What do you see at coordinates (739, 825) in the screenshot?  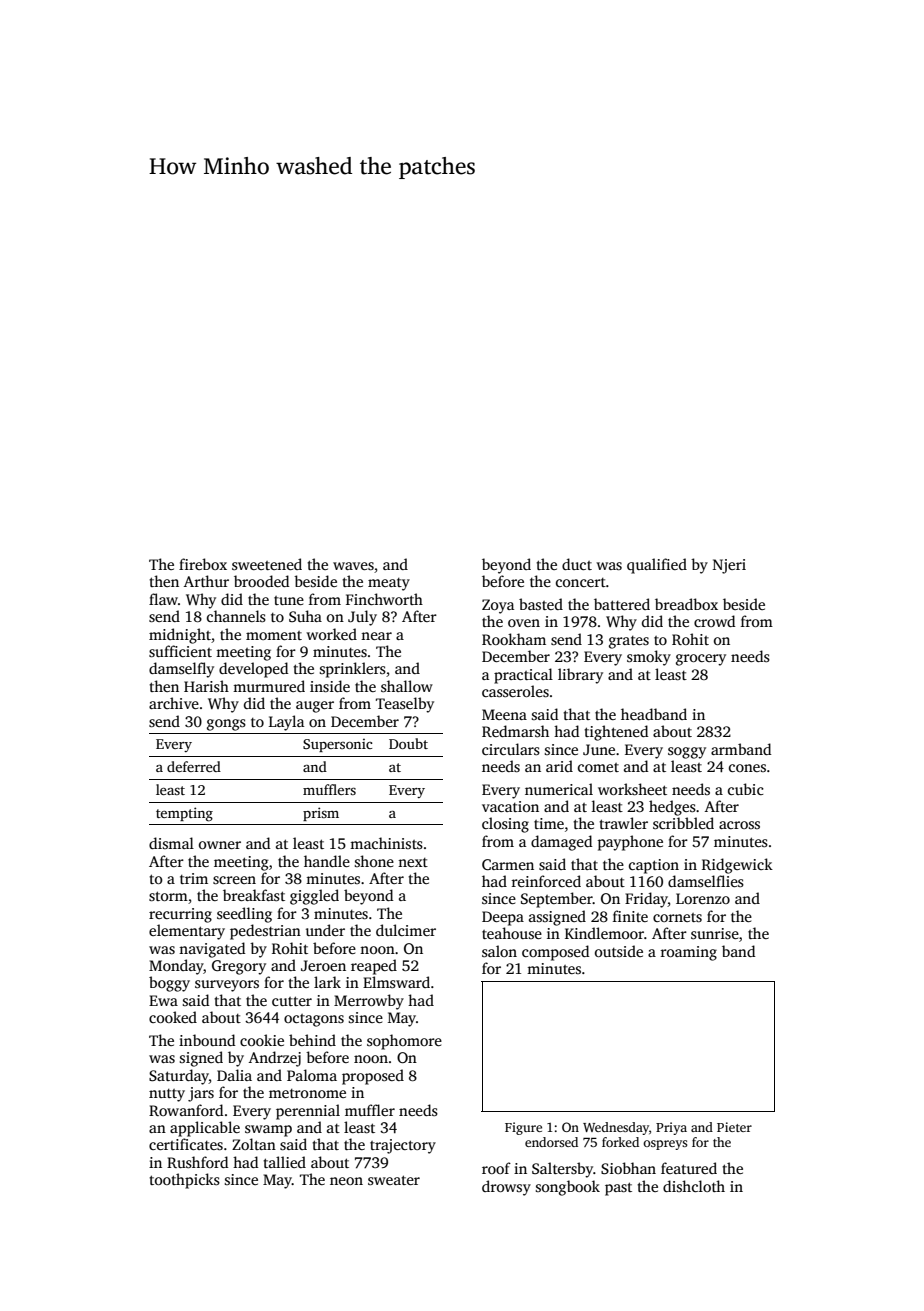 I see `across` at bounding box center [739, 825].
